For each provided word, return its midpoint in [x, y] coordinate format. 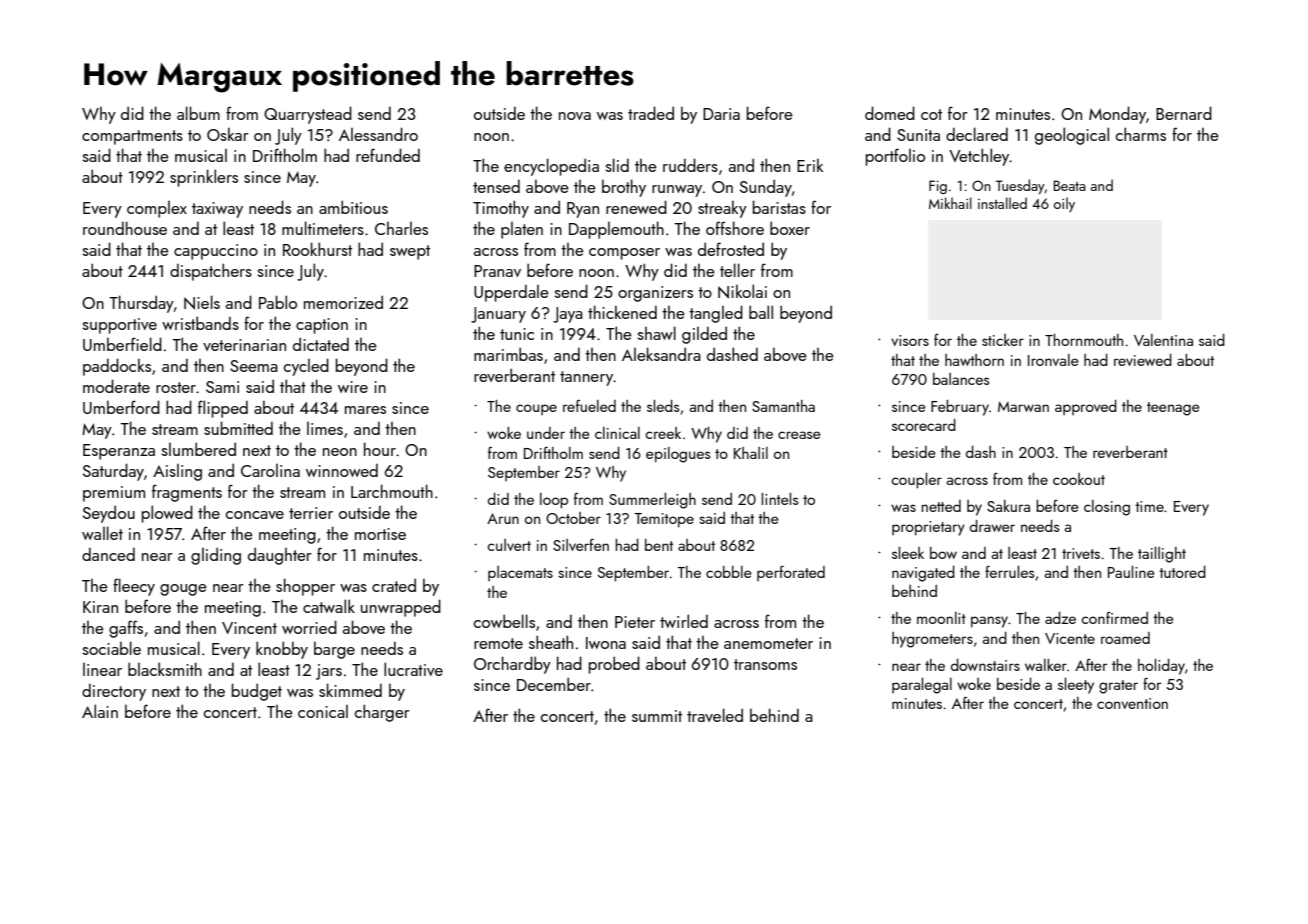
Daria [721, 114]
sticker [1003, 340]
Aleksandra [661, 354]
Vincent [249, 628]
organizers [655, 294]
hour [380, 449]
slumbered [198, 449]
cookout [1079, 479]
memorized [343, 302]
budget [257, 692]
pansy [989, 622]
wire [353, 387]
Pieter [635, 622]
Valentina [1163, 340]
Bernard [1184, 113]
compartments [132, 137]
